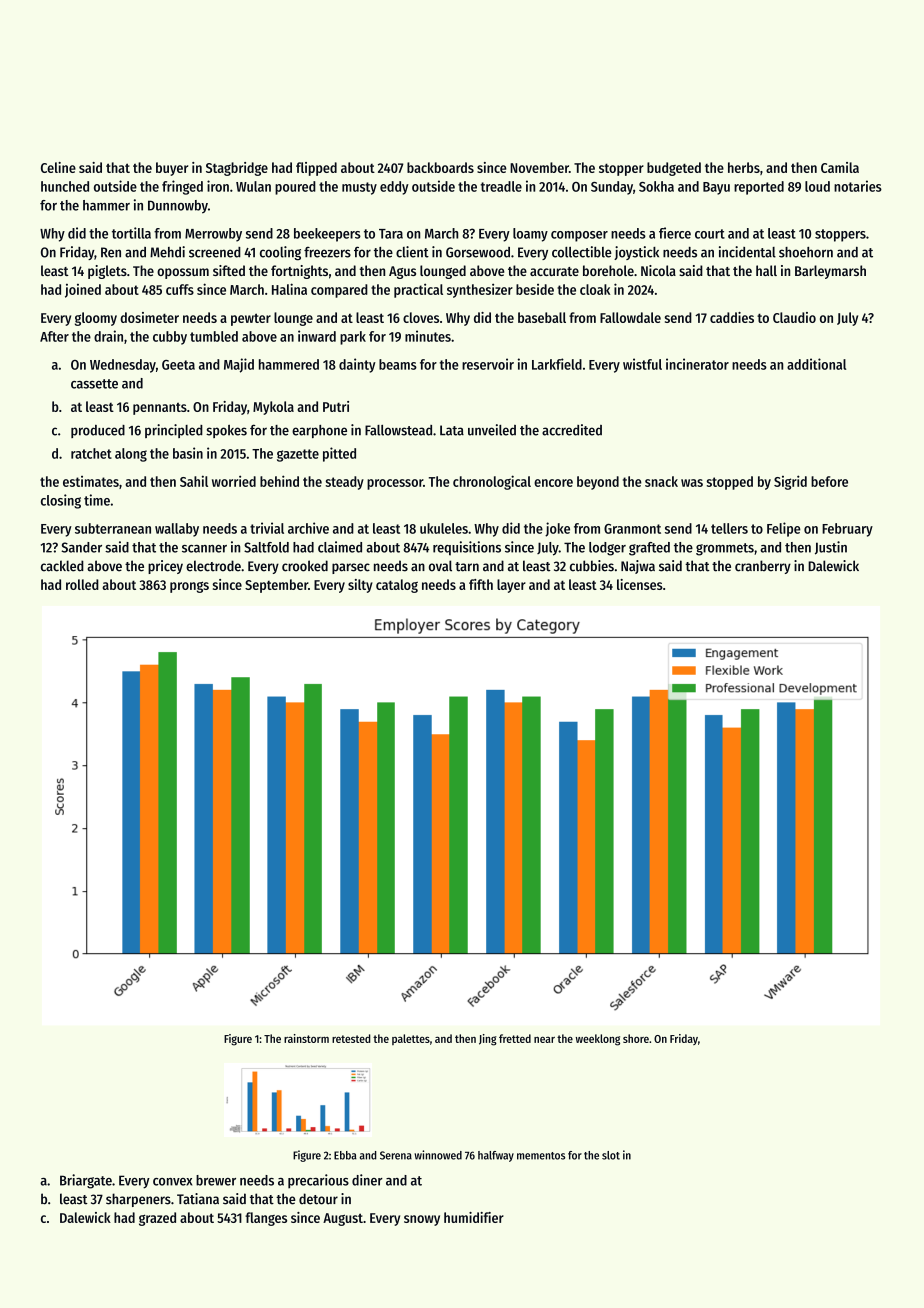 This screenshot has height=1308, width=924. What do you see at coordinates (157, 1219) in the screenshot?
I see `grazed` at bounding box center [157, 1219].
